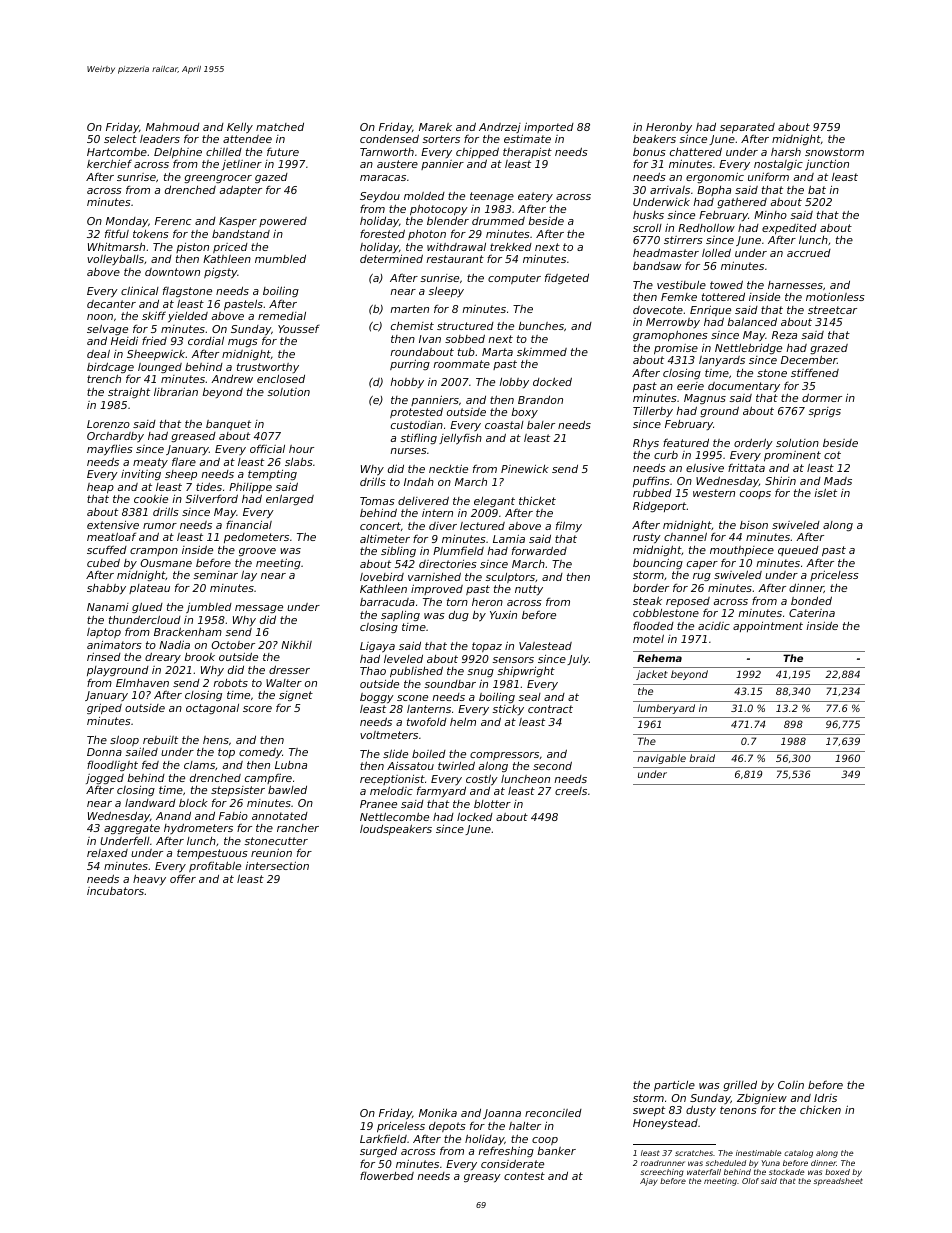 This screenshot has width=952, height=1233. I want to click on Monika, so click(438, 1113).
